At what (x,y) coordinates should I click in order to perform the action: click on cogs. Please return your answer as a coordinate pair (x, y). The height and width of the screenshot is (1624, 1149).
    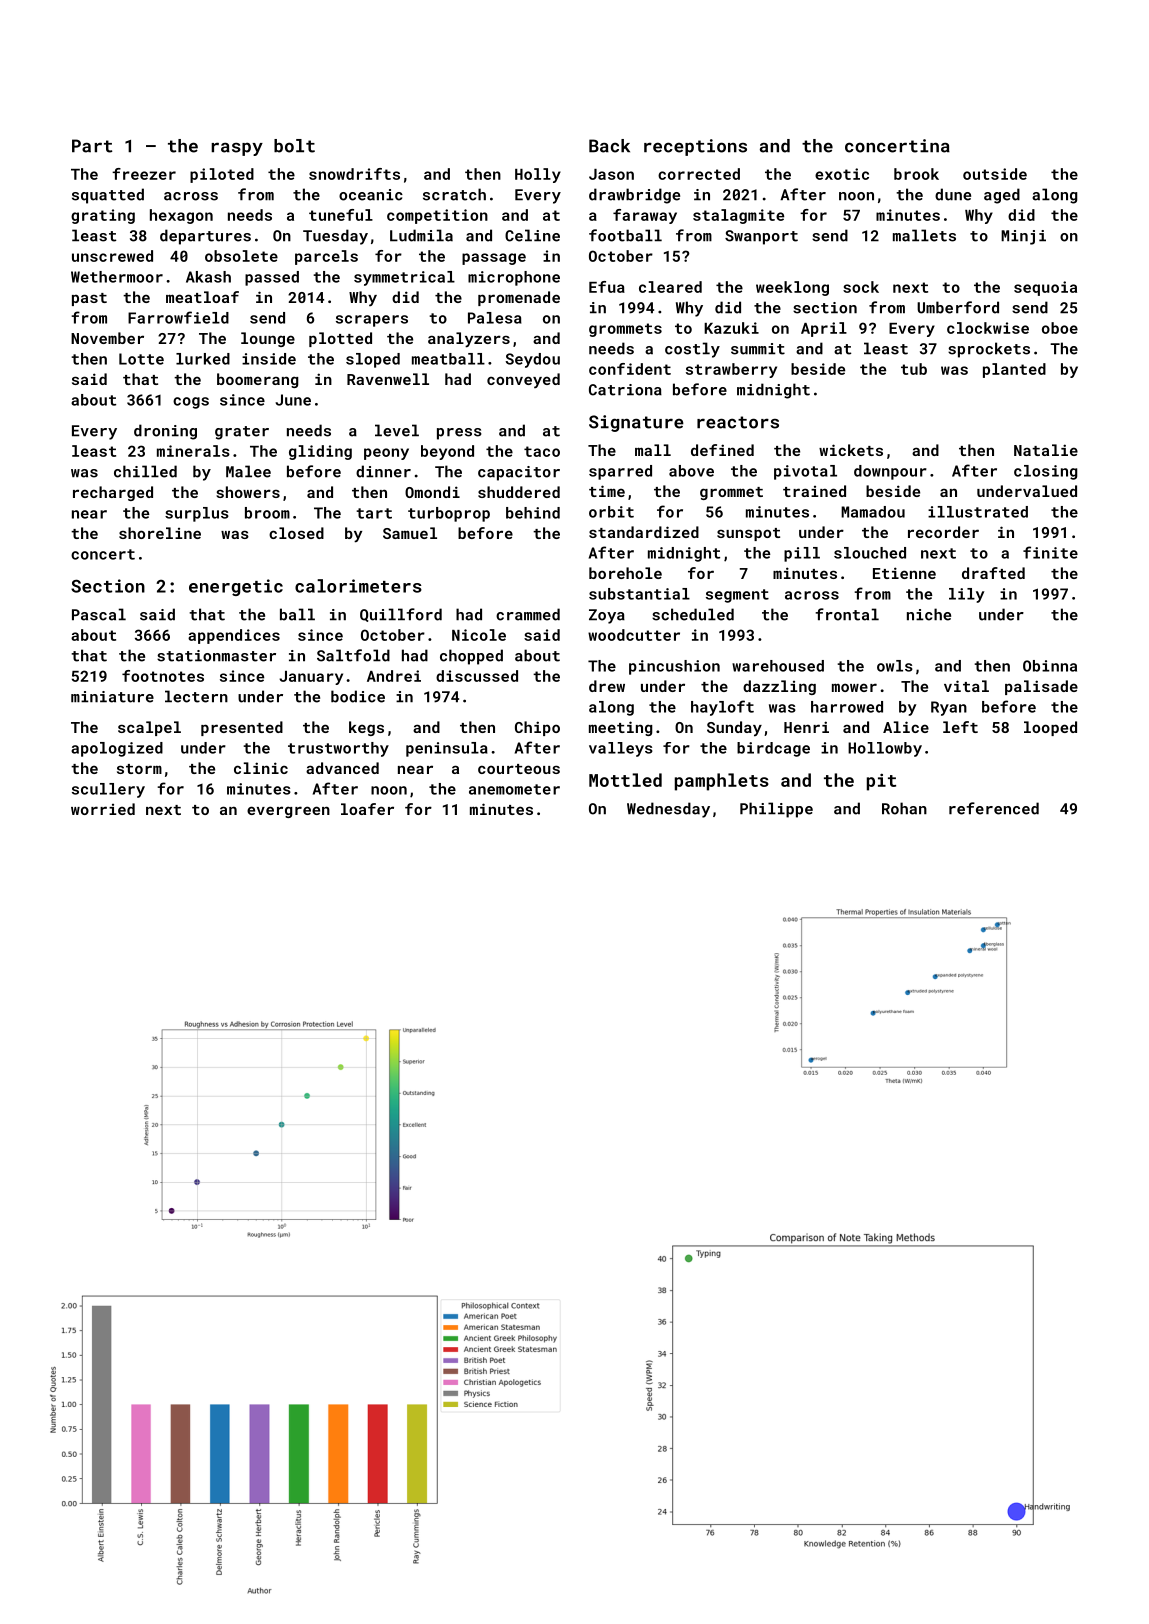
    Looking at the image, I should click on (191, 403).
